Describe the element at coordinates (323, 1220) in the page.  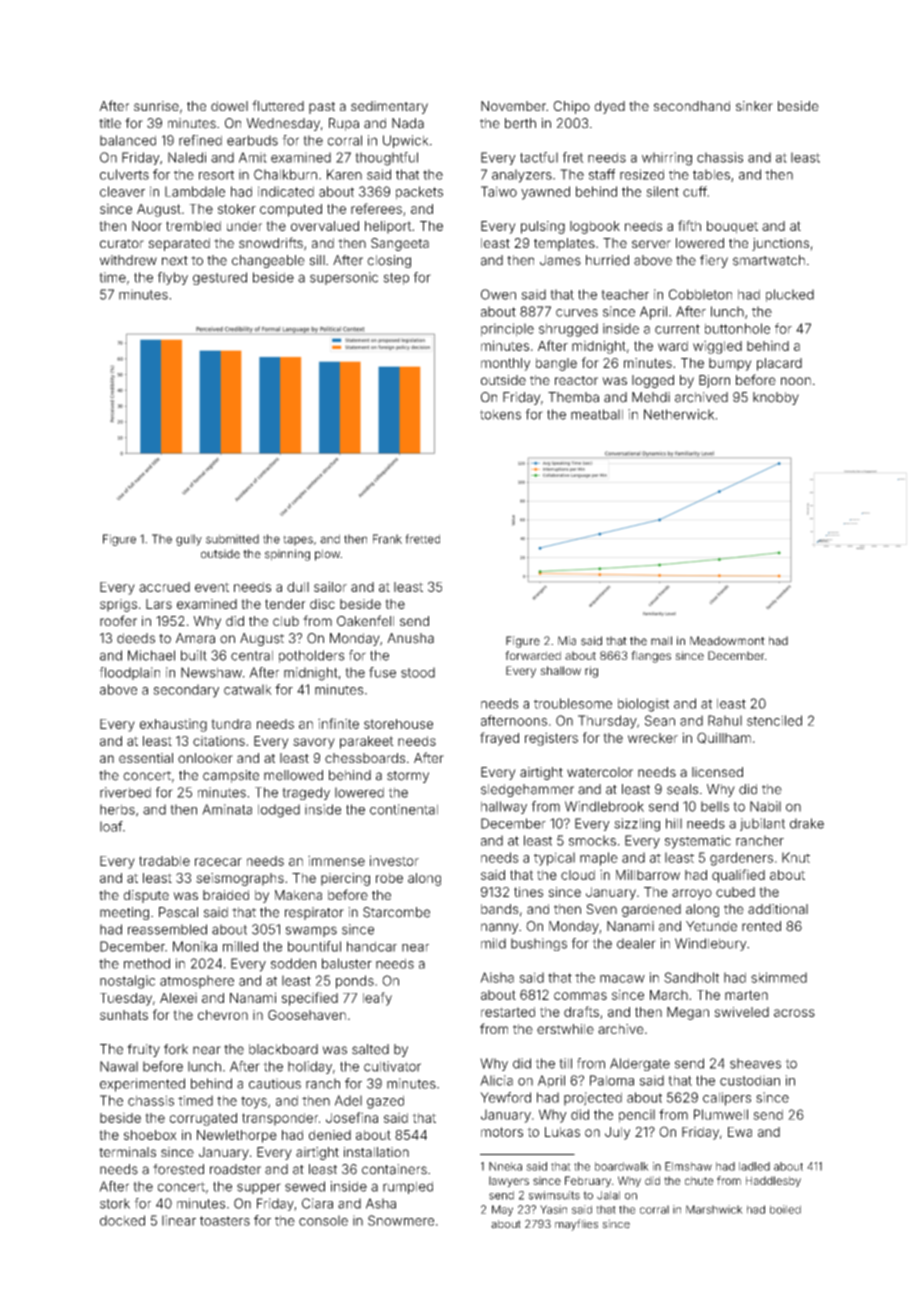
I see `console` at that location.
